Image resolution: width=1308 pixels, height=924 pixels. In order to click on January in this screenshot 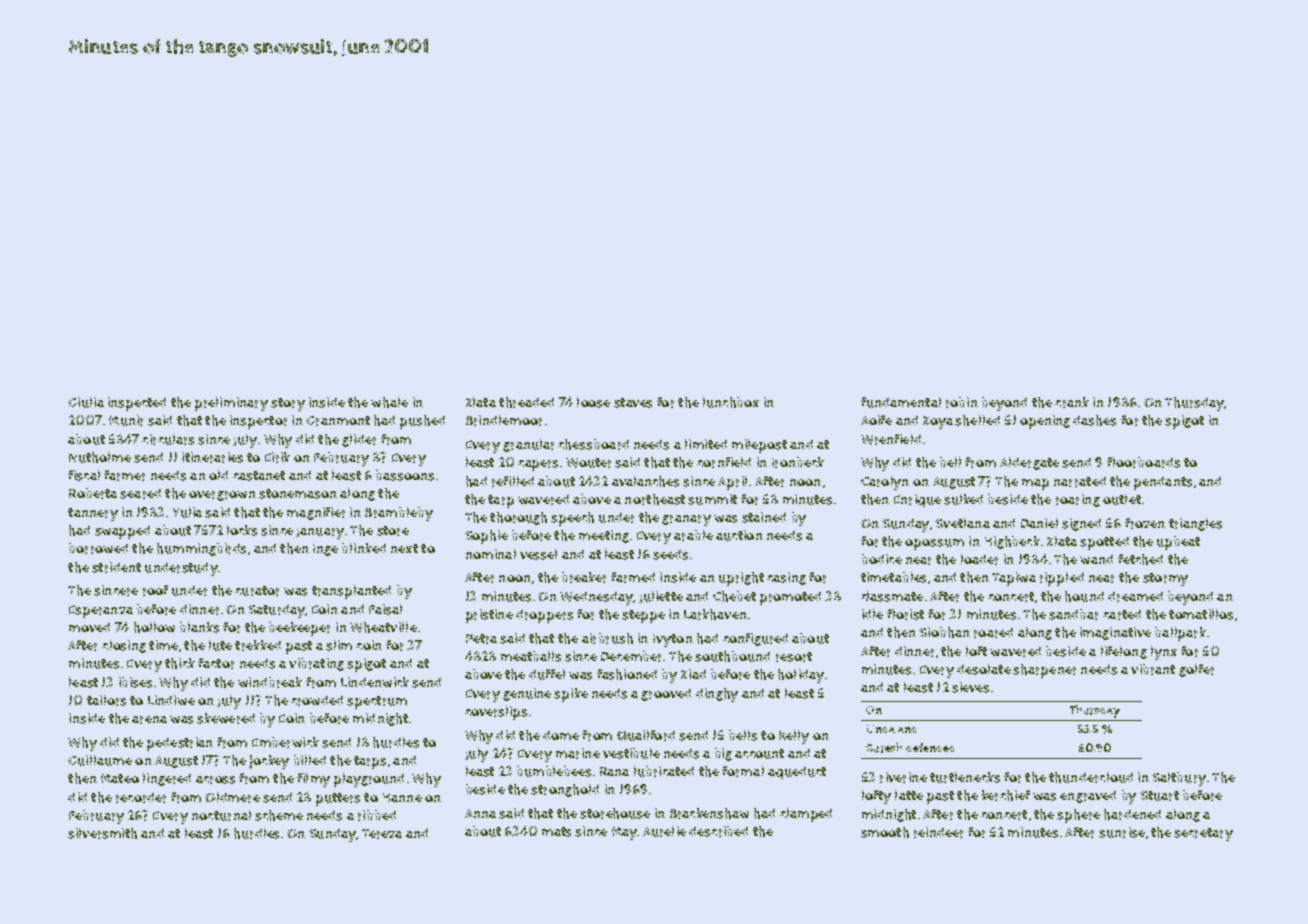, I will do `click(320, 533)`.
